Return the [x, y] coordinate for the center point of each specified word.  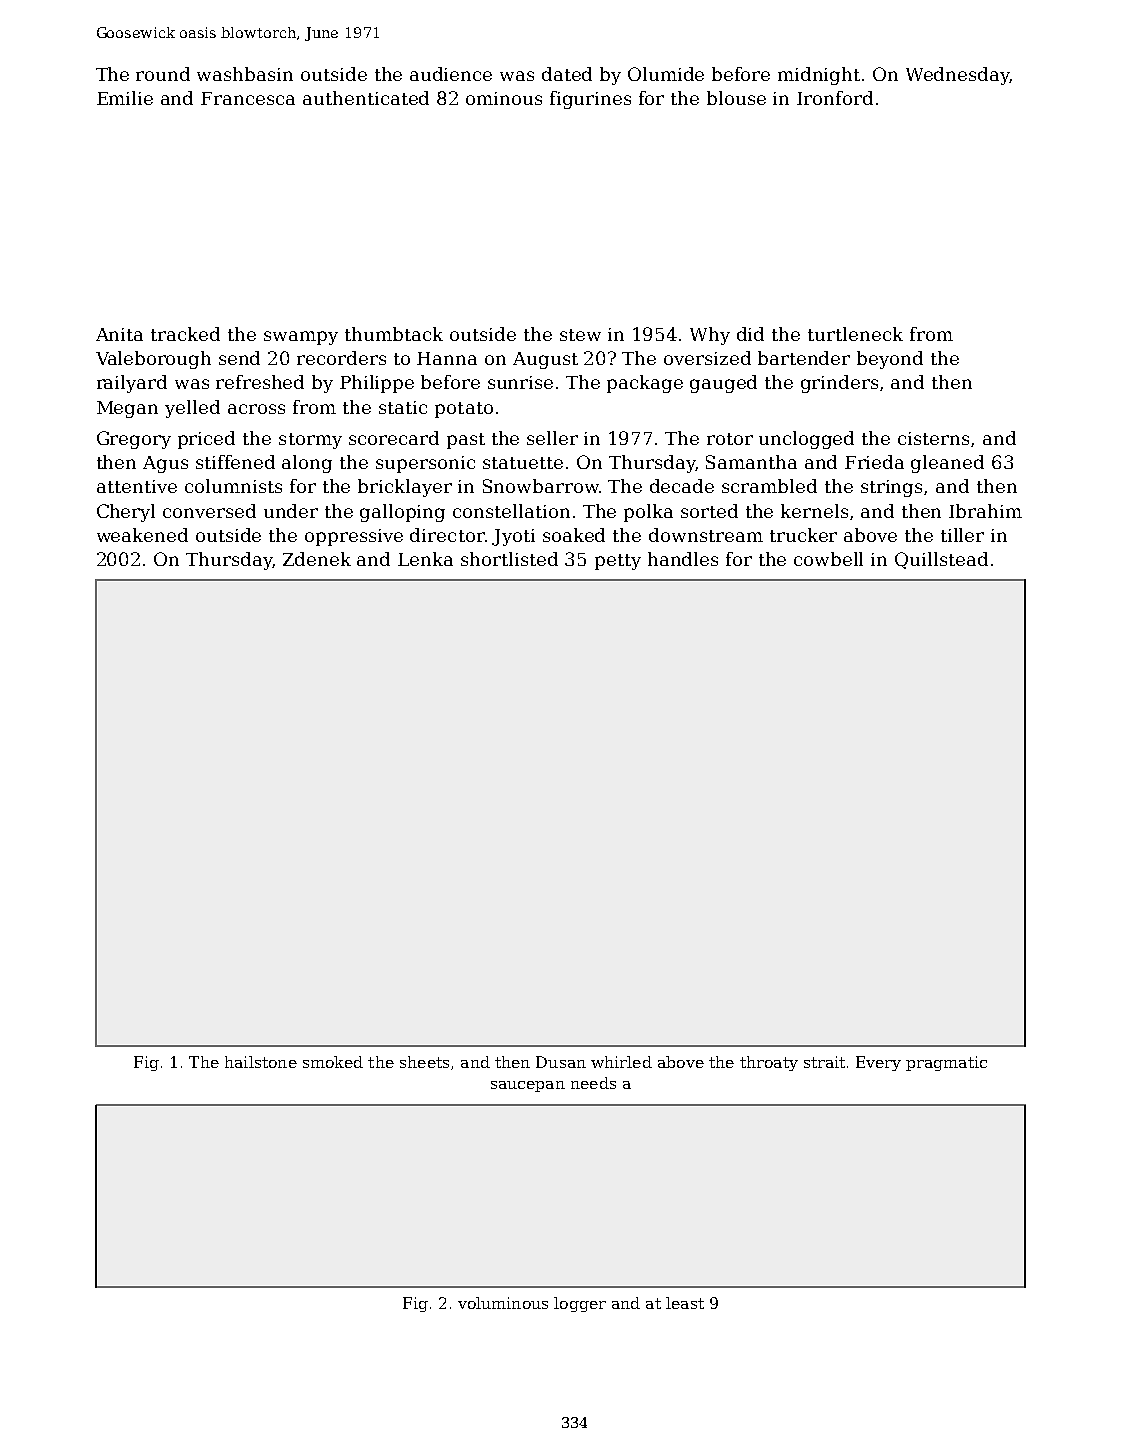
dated [567, 74]
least [685, 1303]
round [163, 74]
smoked [333, 1062]
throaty [769, 1063]
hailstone [261, 1062]
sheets [424, 1062]
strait [824, 1062]
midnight [819, 76]
